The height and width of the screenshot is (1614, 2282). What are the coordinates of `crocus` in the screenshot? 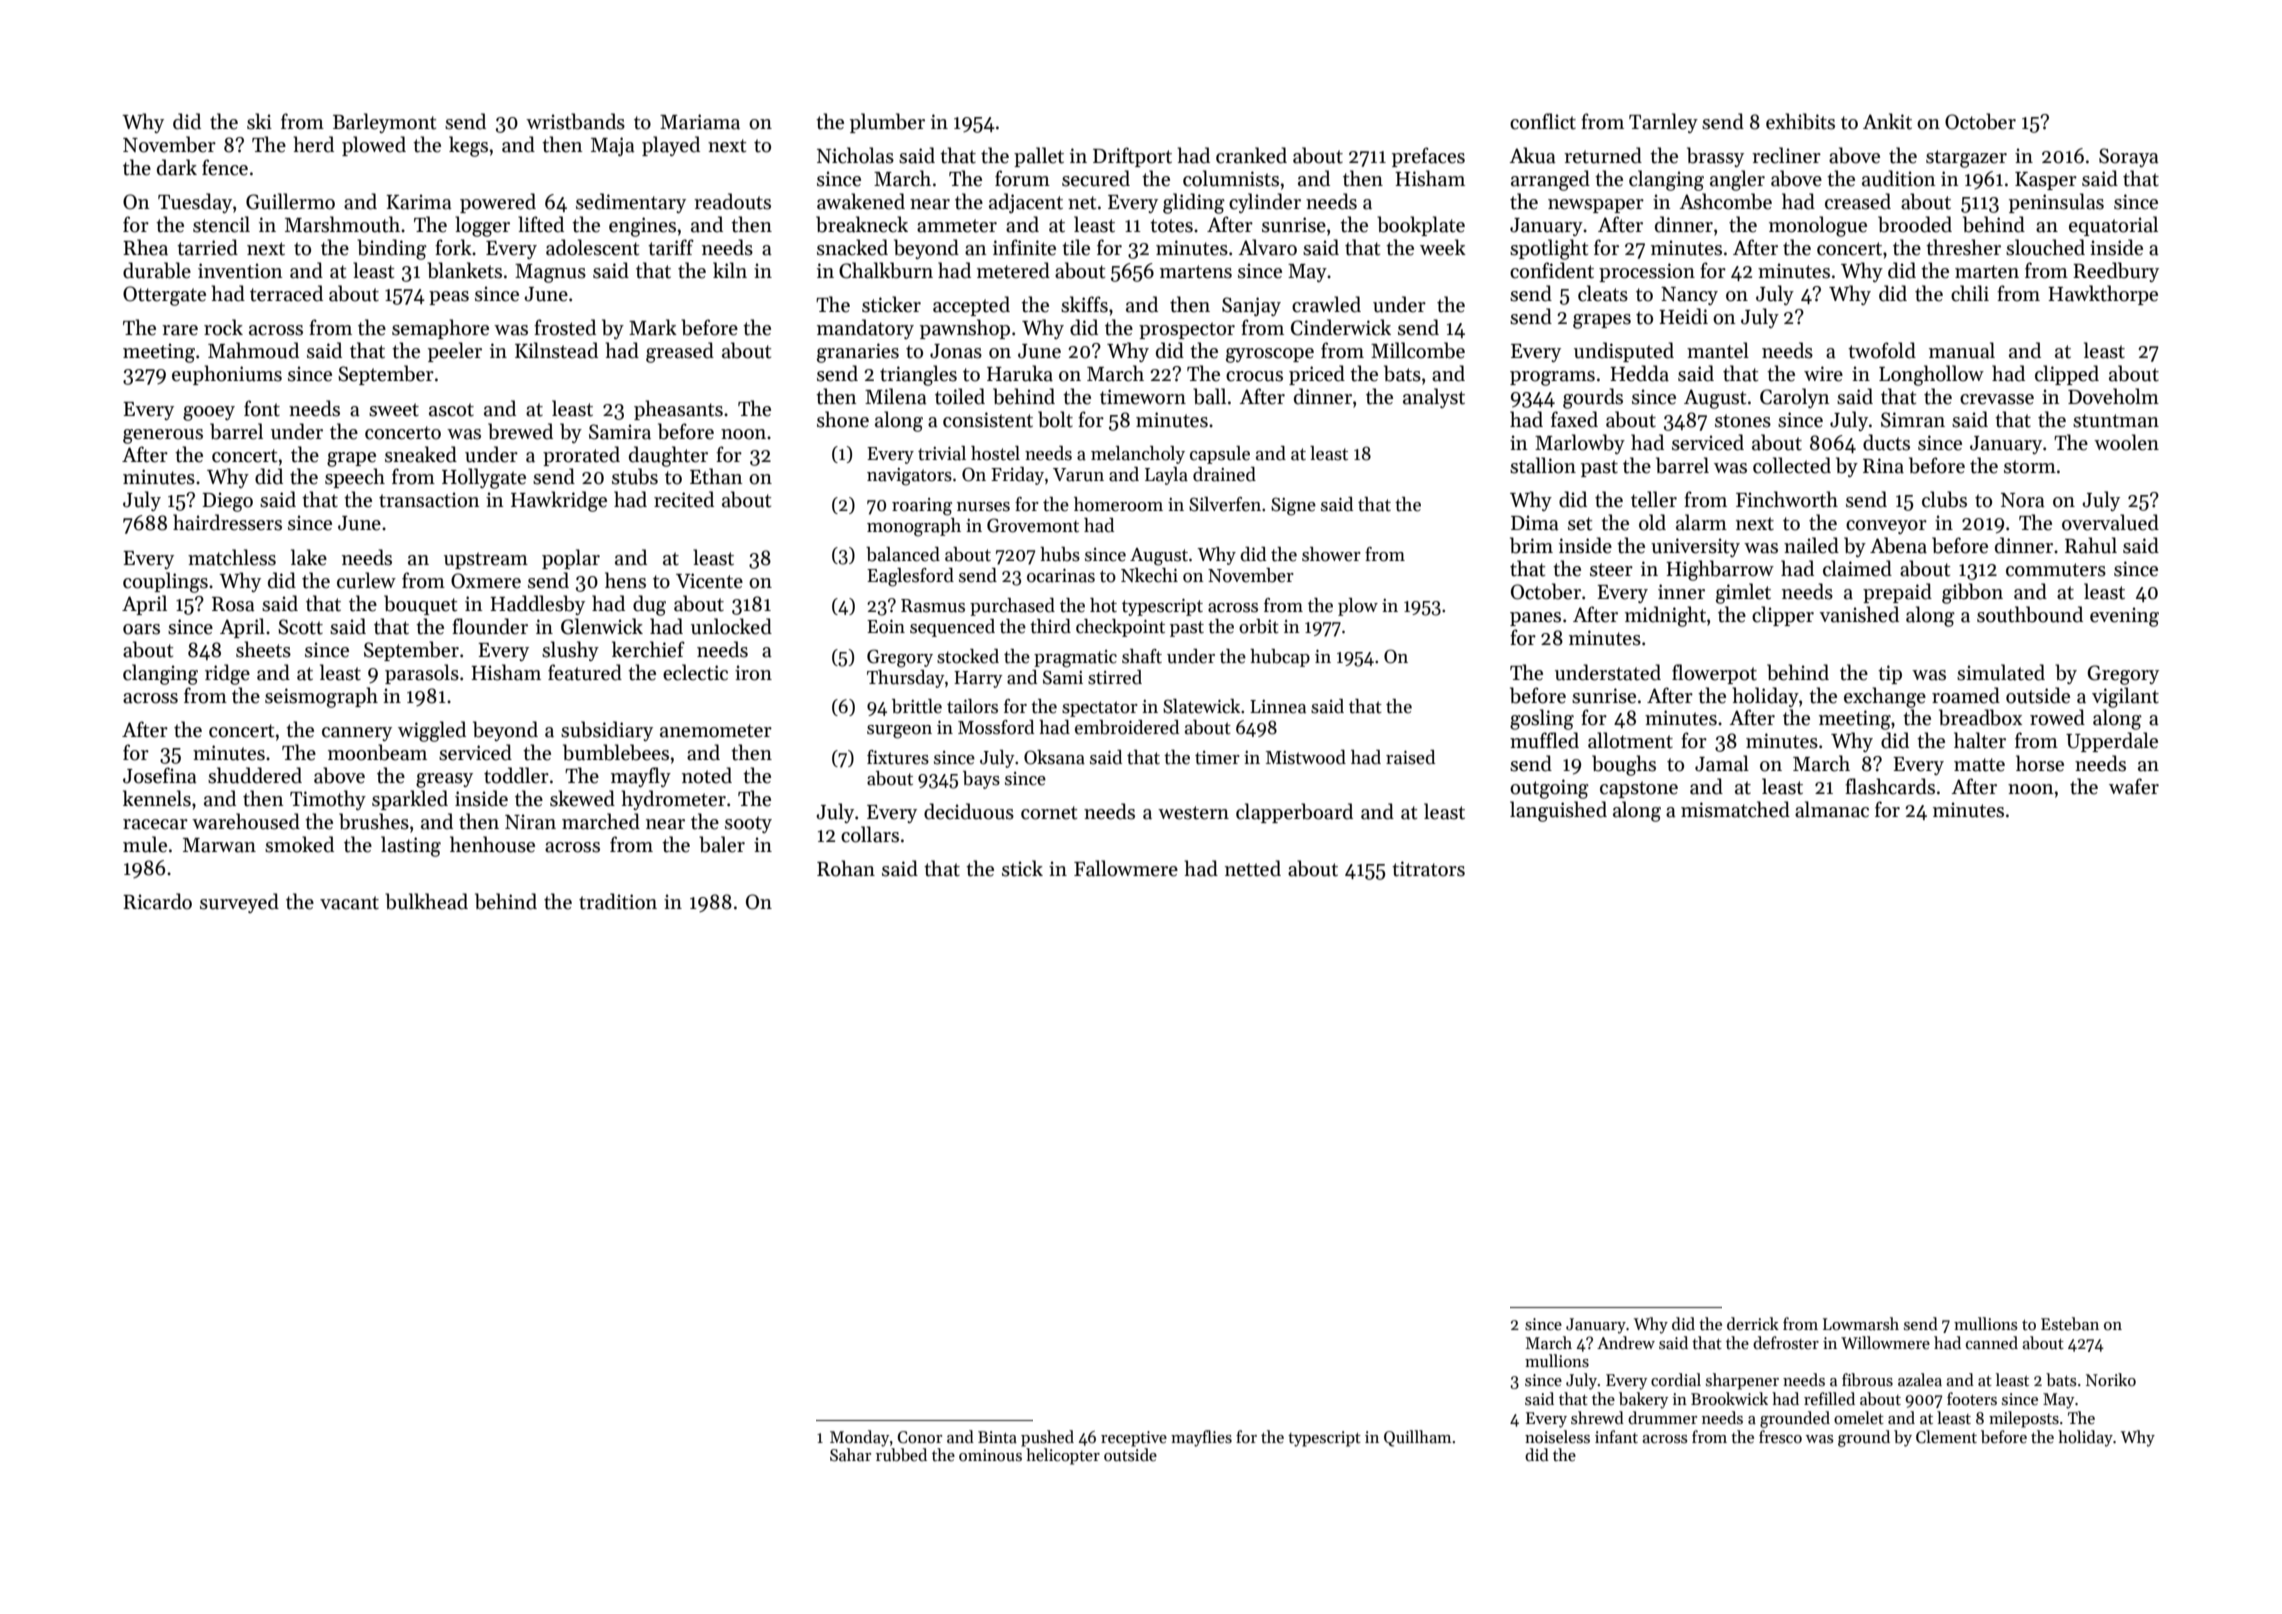 It's located at (1254, 376).
